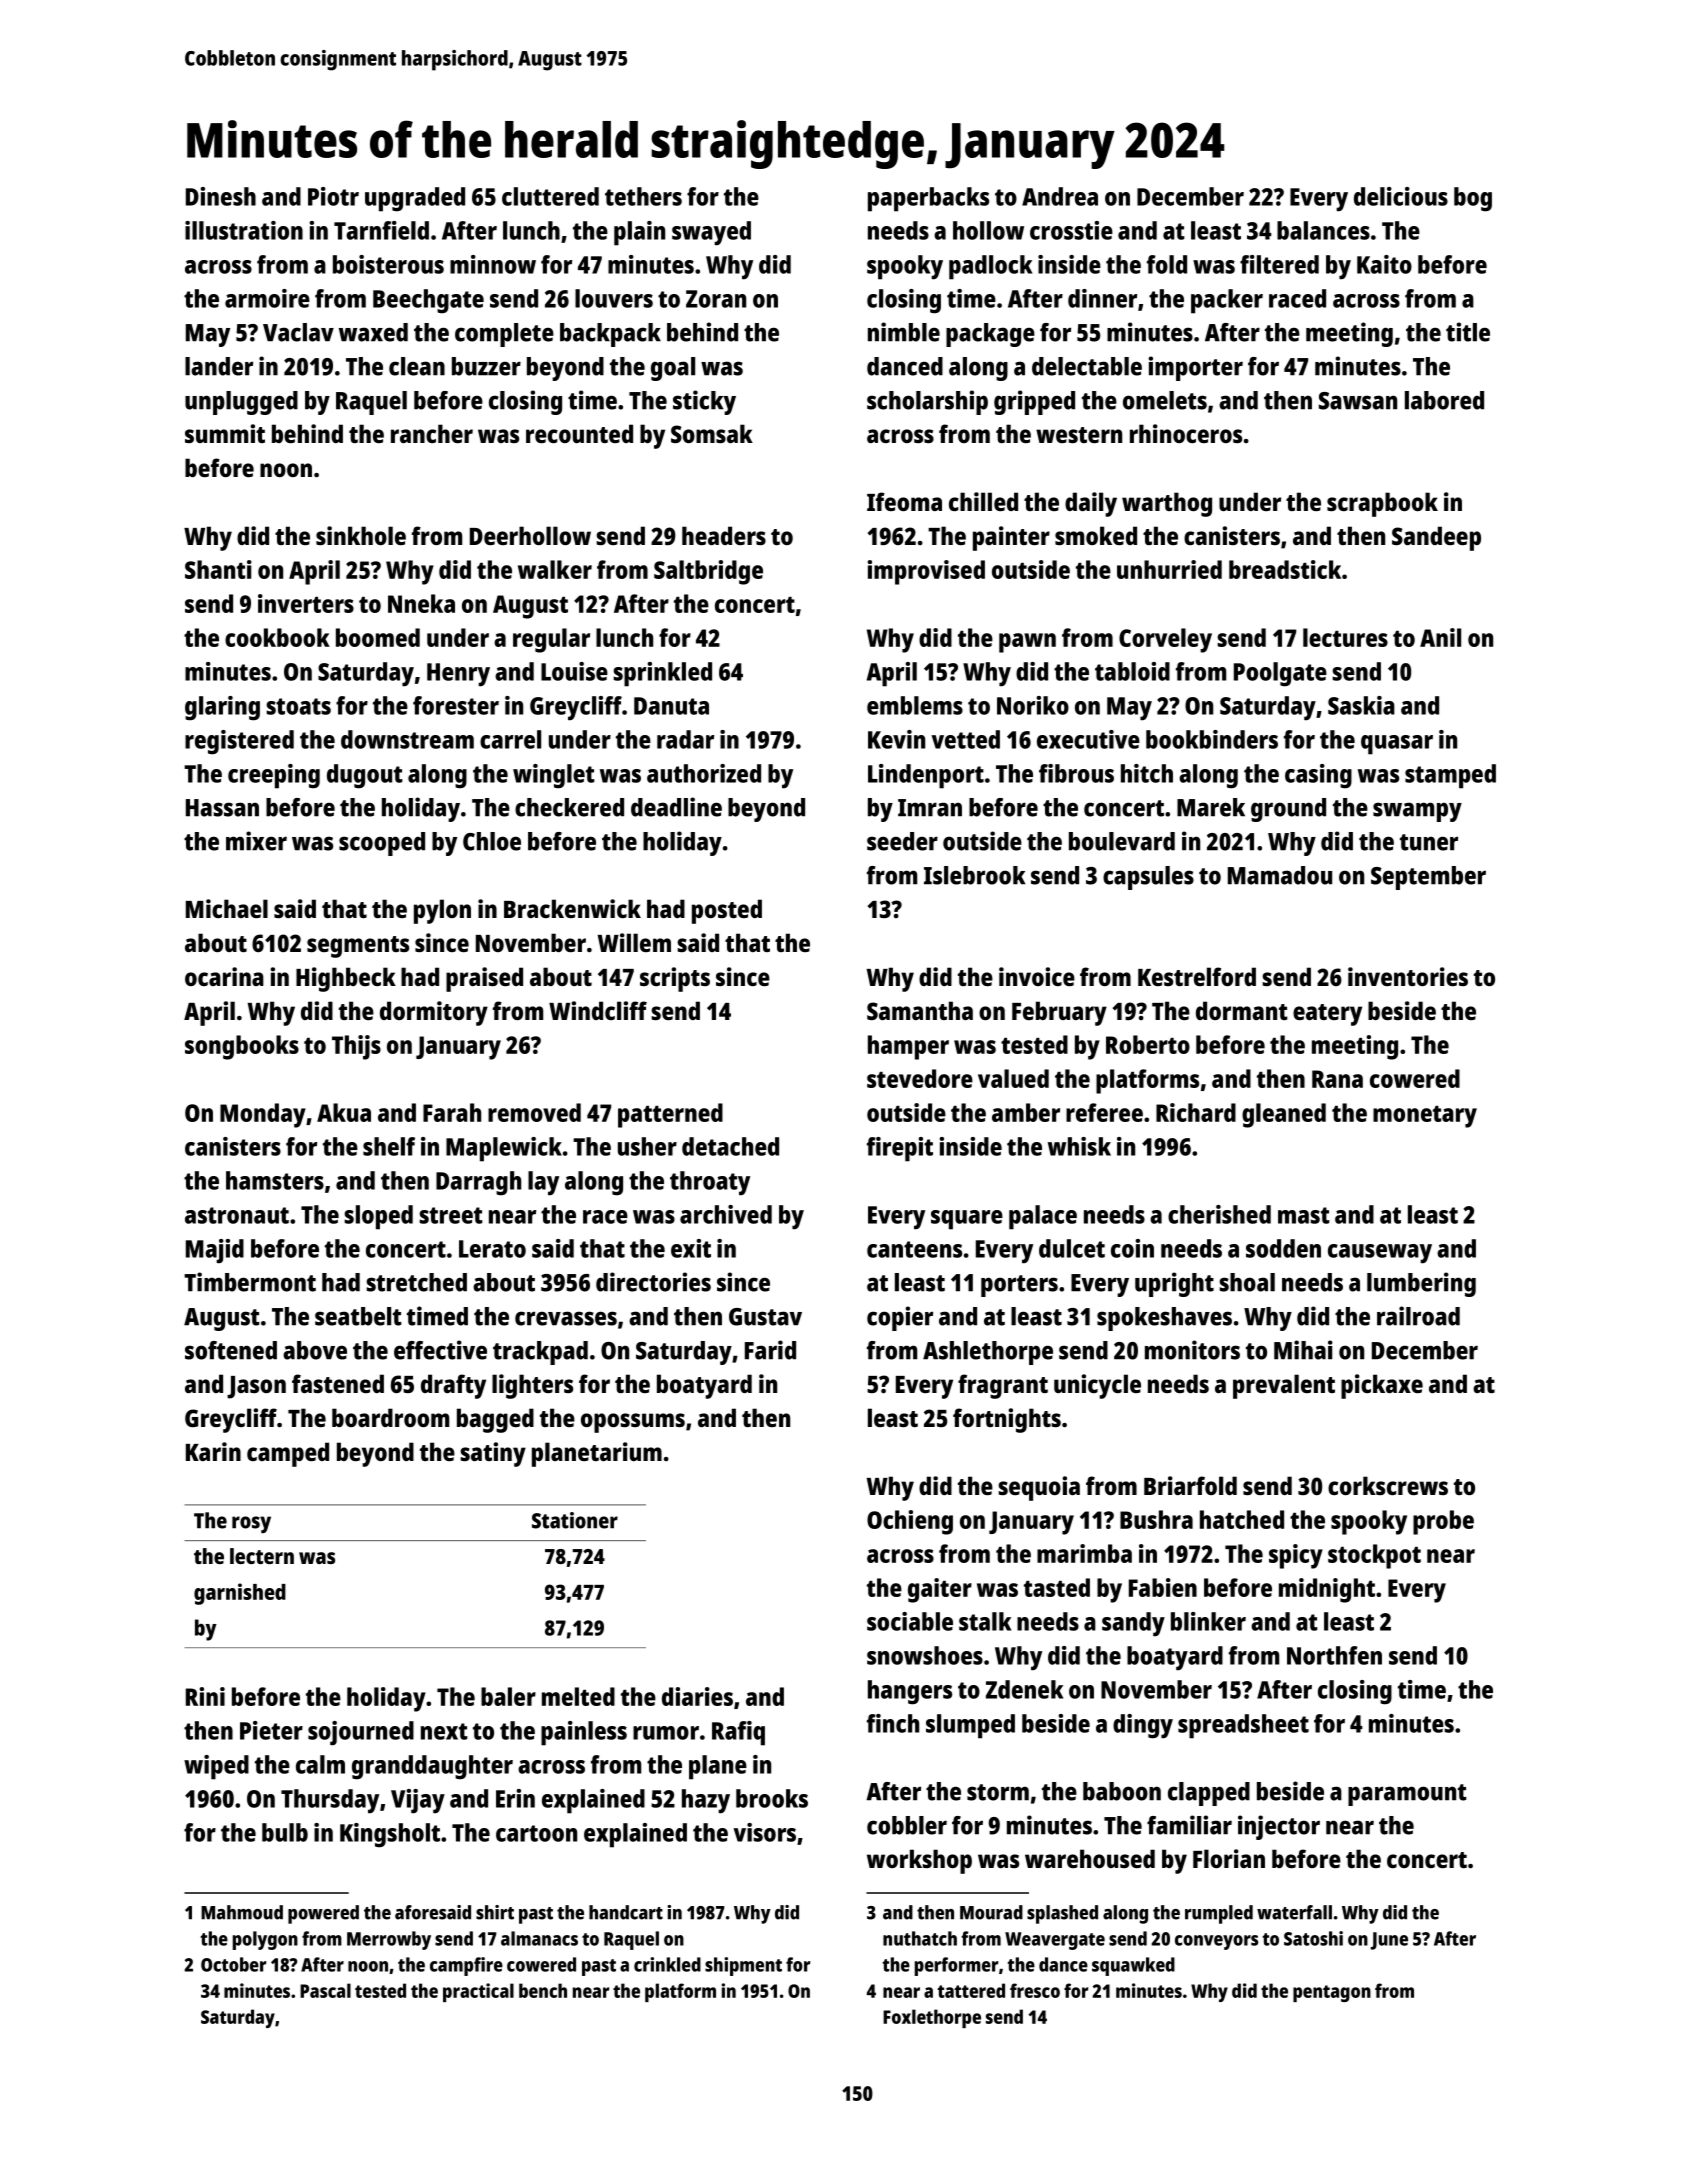  I want to click on labored, so click(1444, 400).
